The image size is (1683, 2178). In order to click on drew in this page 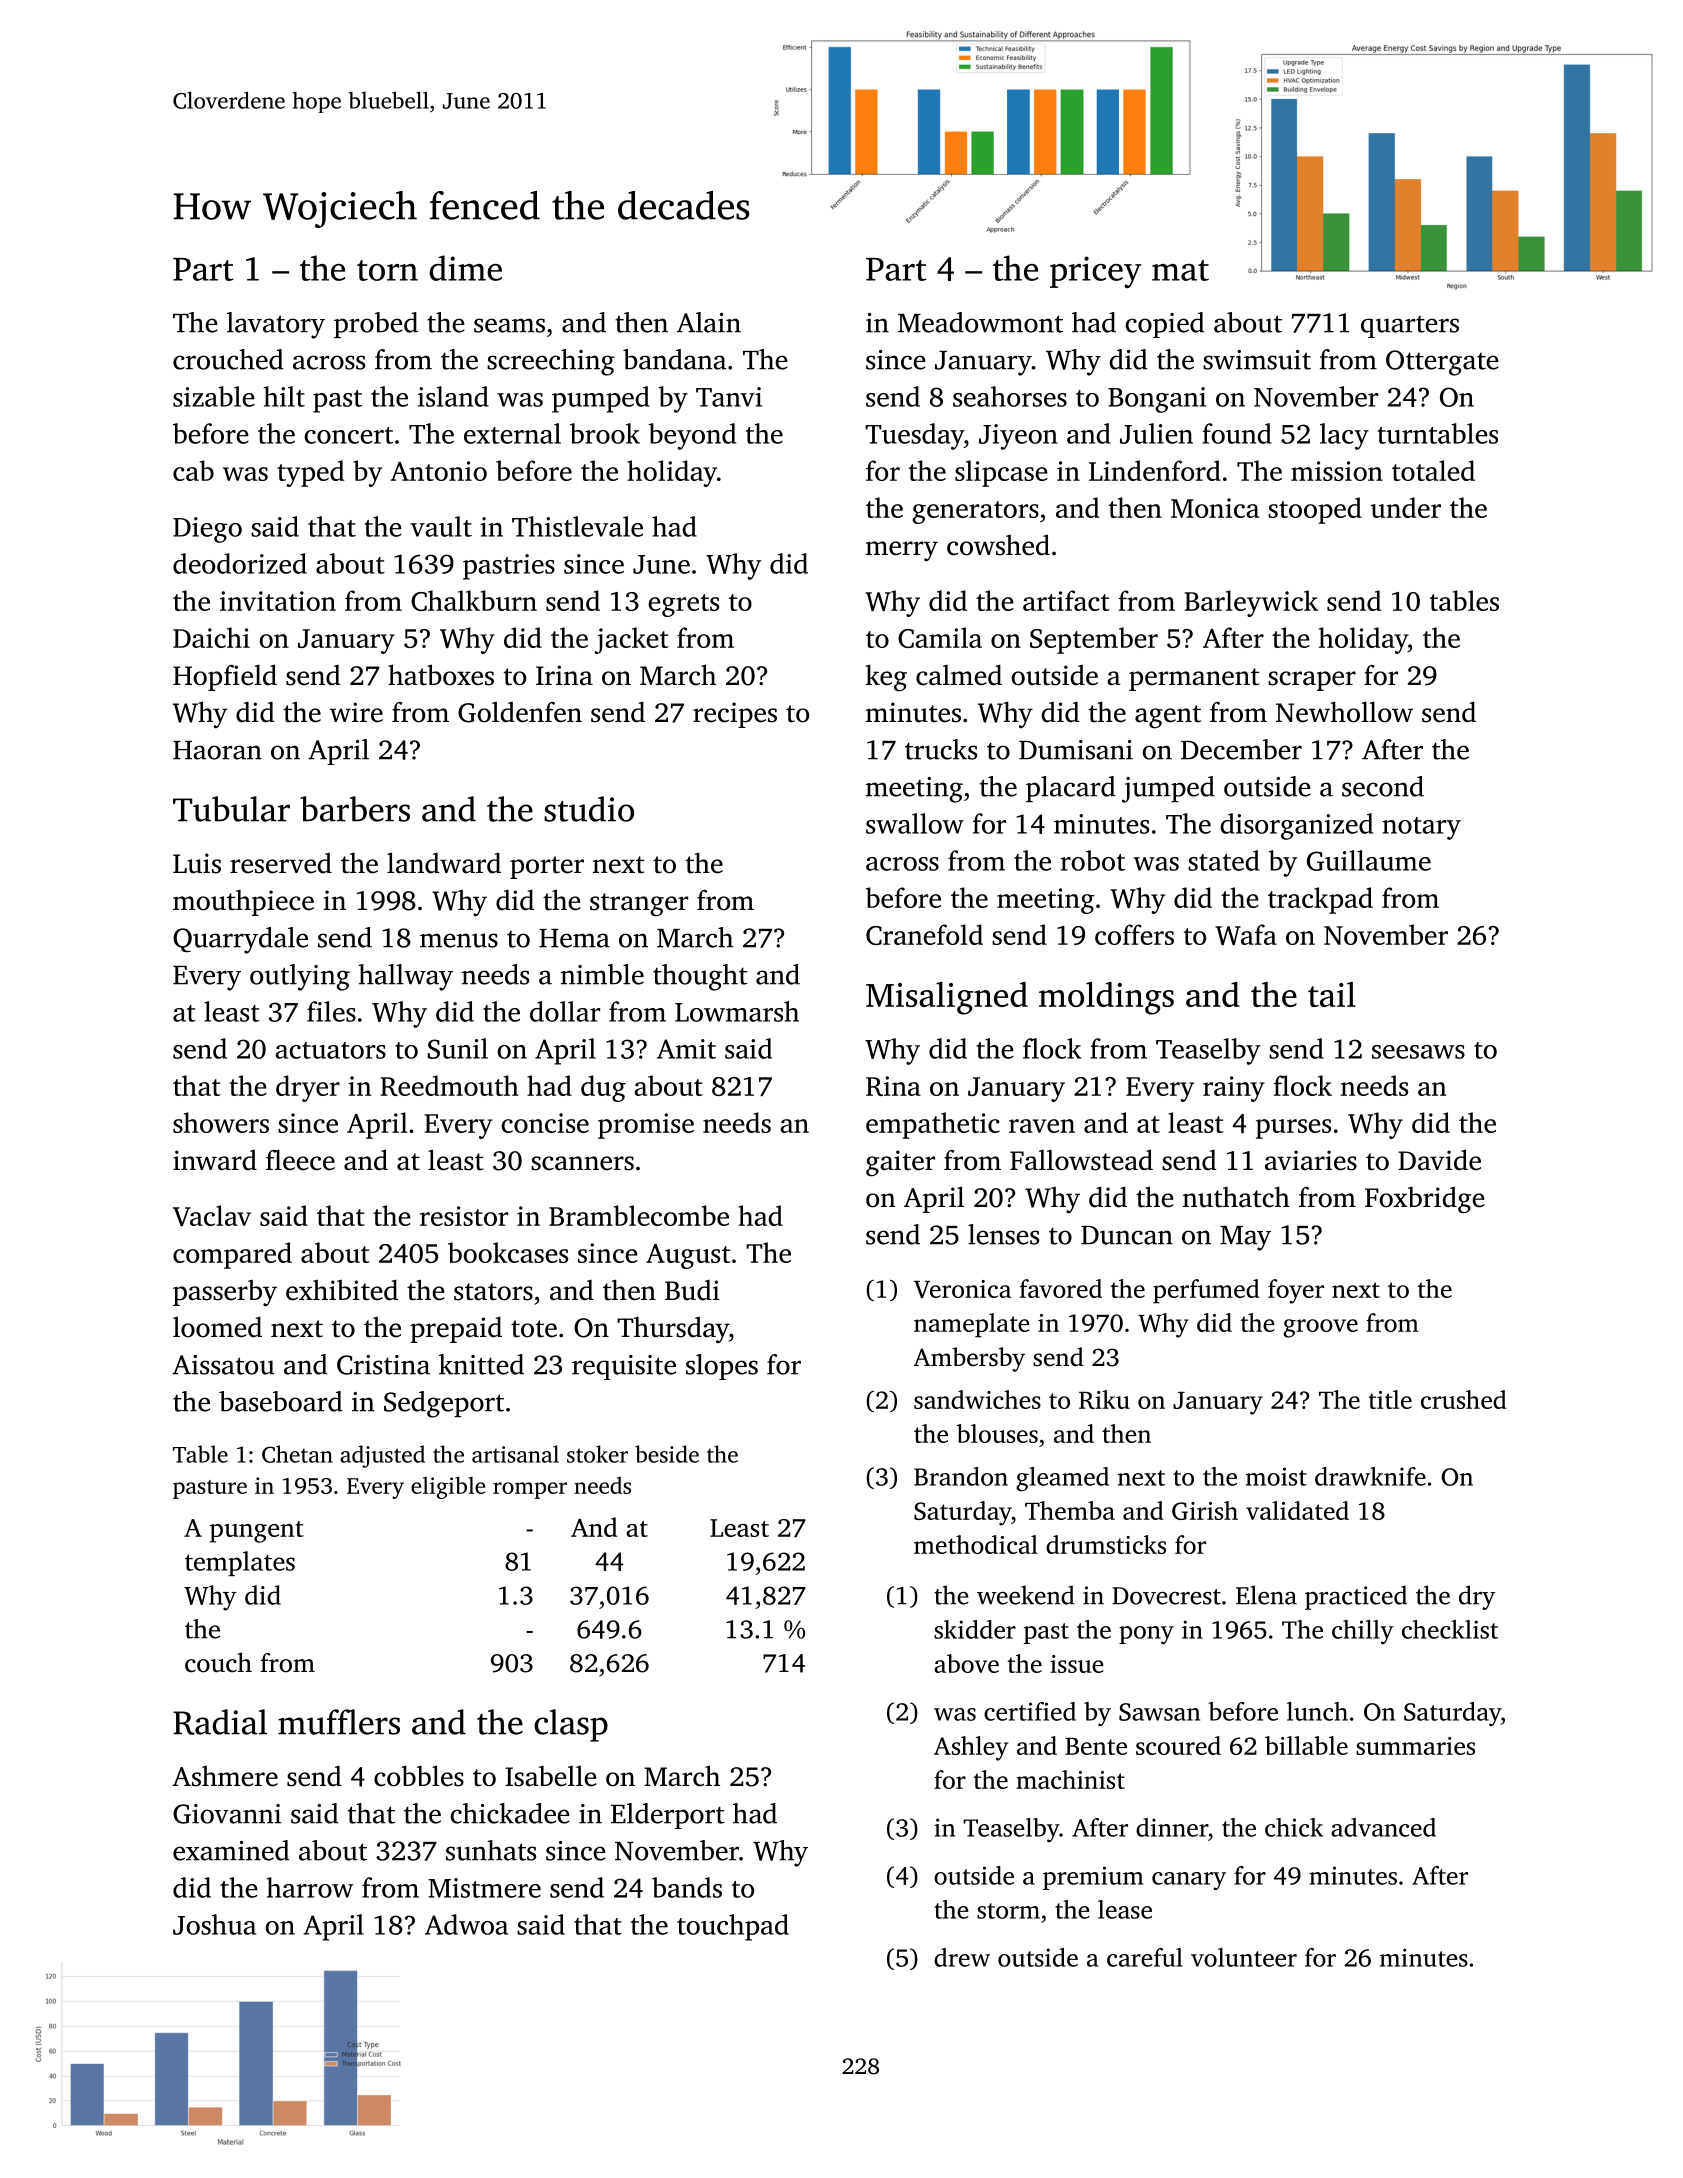, I will do `click(962, 1957)`.
